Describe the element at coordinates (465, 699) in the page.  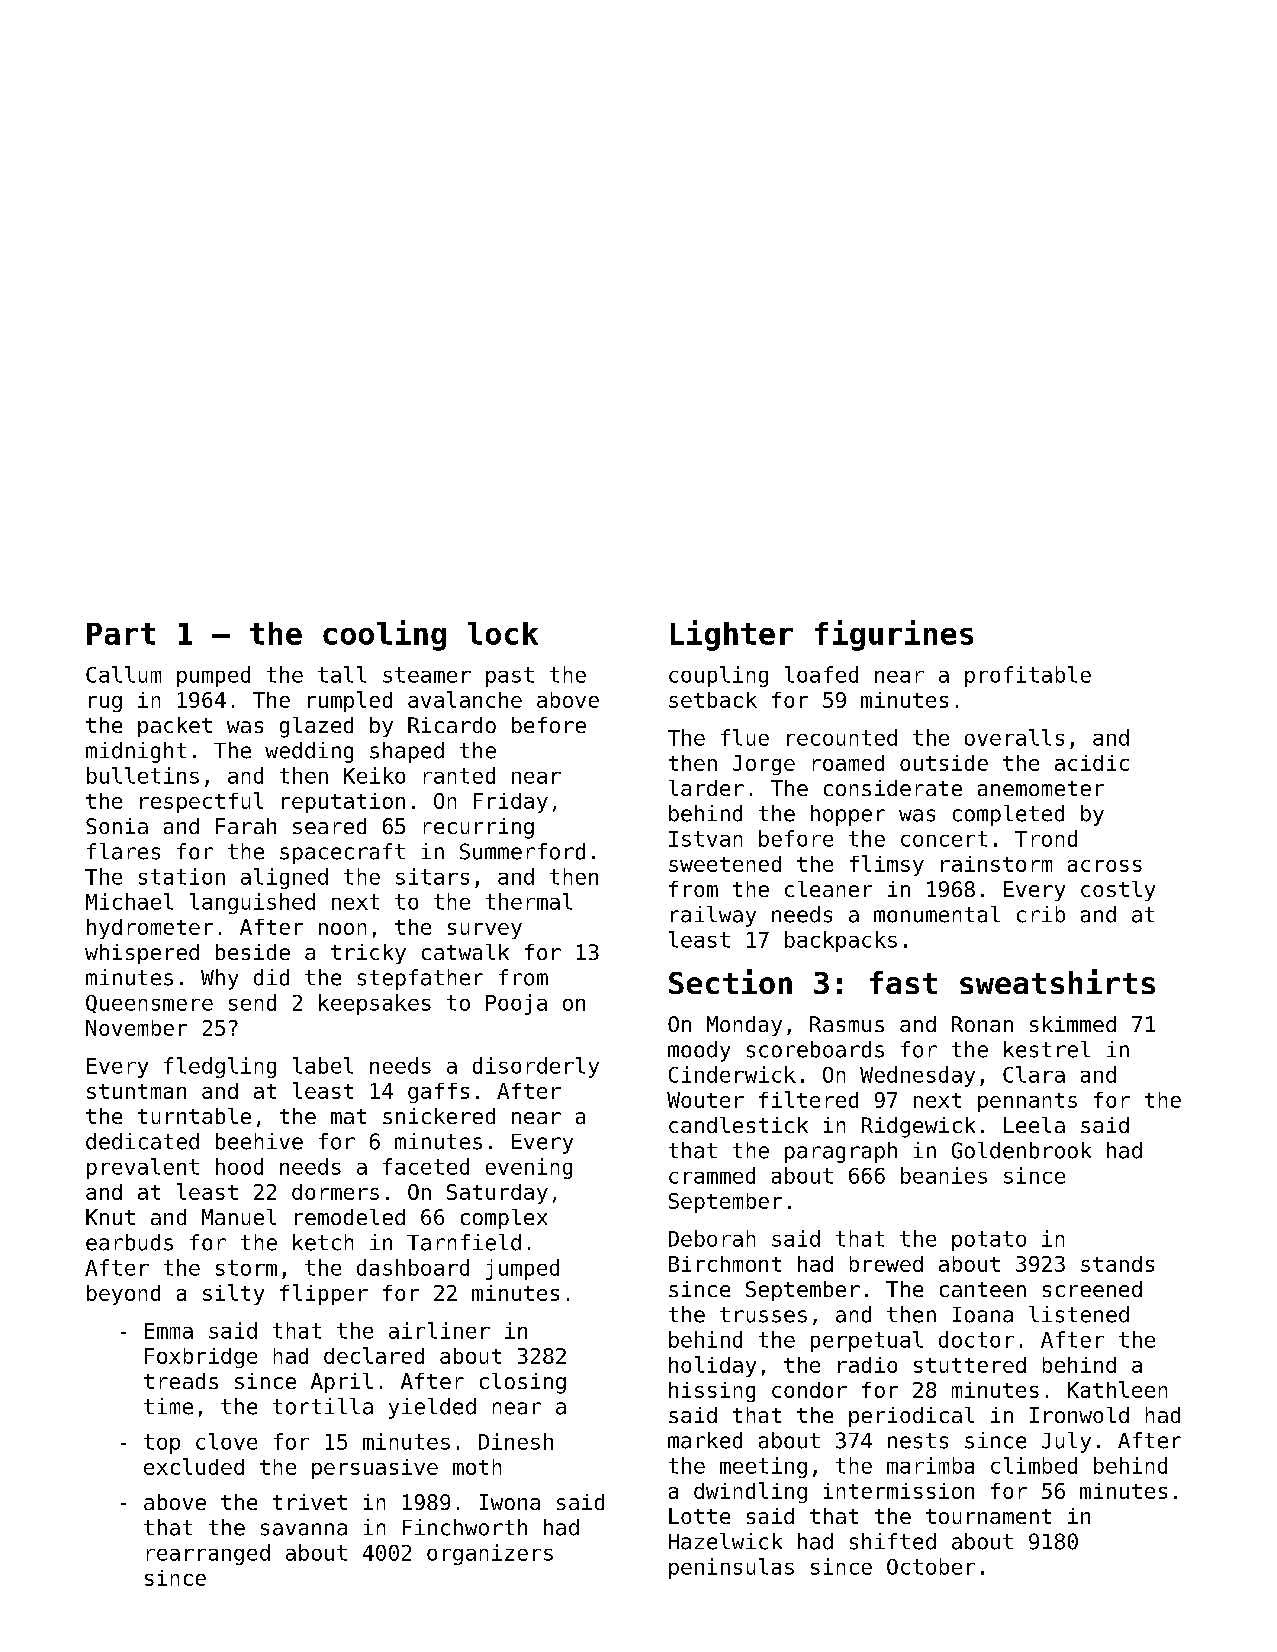
I see `avalanche` at that location.
